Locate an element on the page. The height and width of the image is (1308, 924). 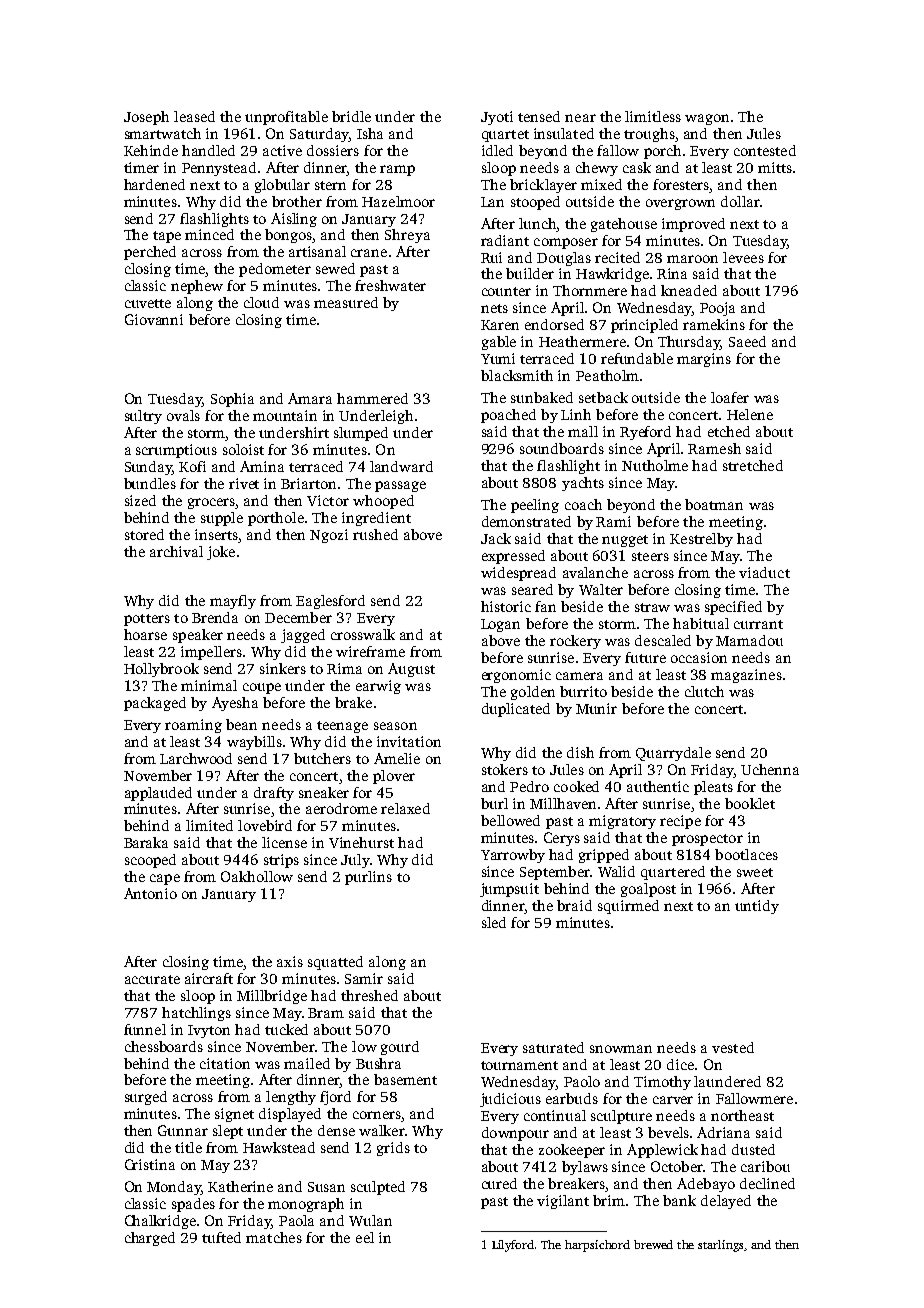
hardened is located at coordinates (154, 184).
